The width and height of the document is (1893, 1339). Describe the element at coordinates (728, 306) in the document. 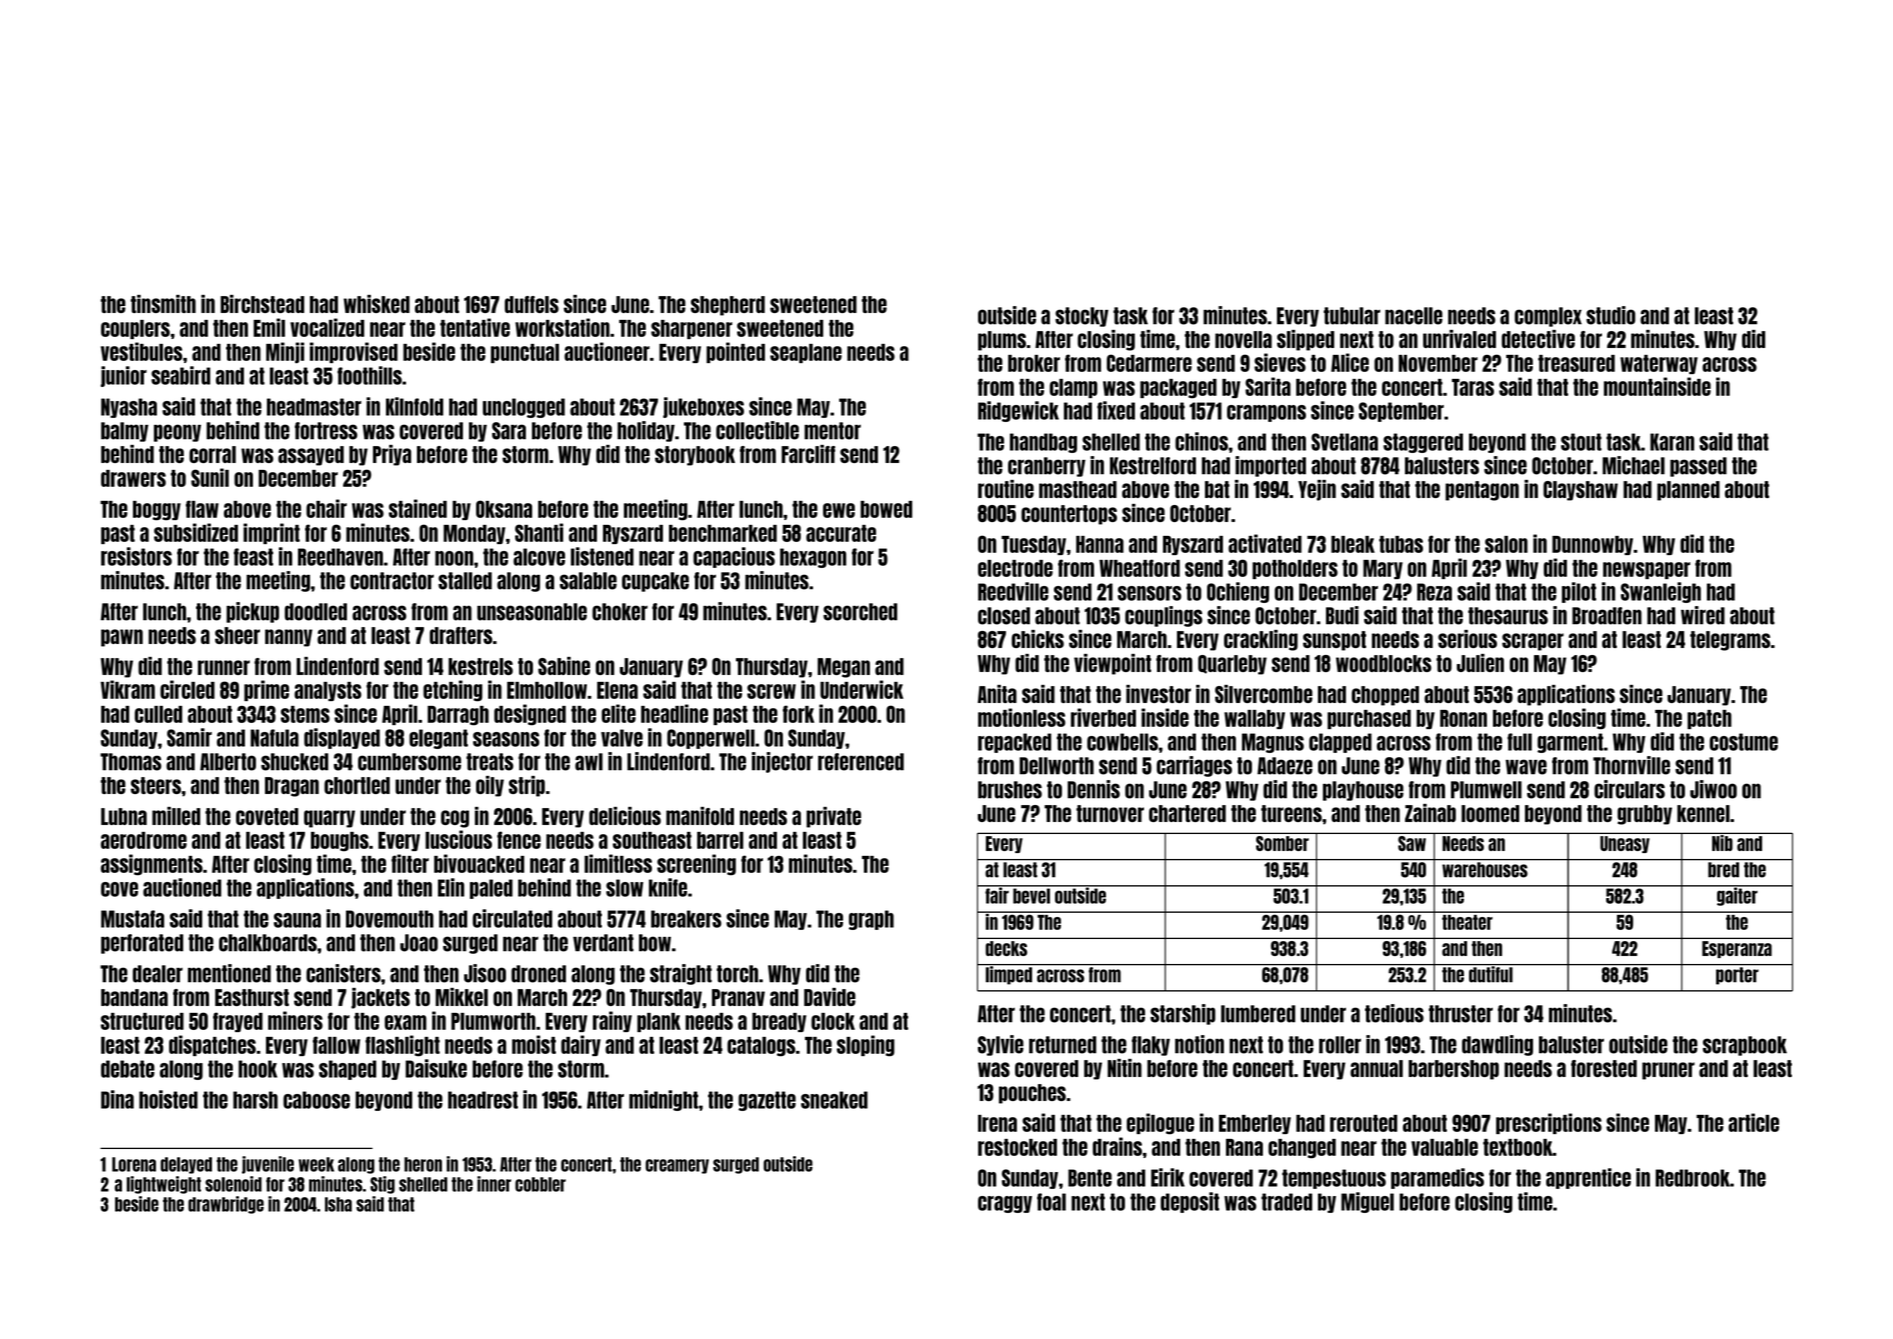

I see `shepherd` at that location.
